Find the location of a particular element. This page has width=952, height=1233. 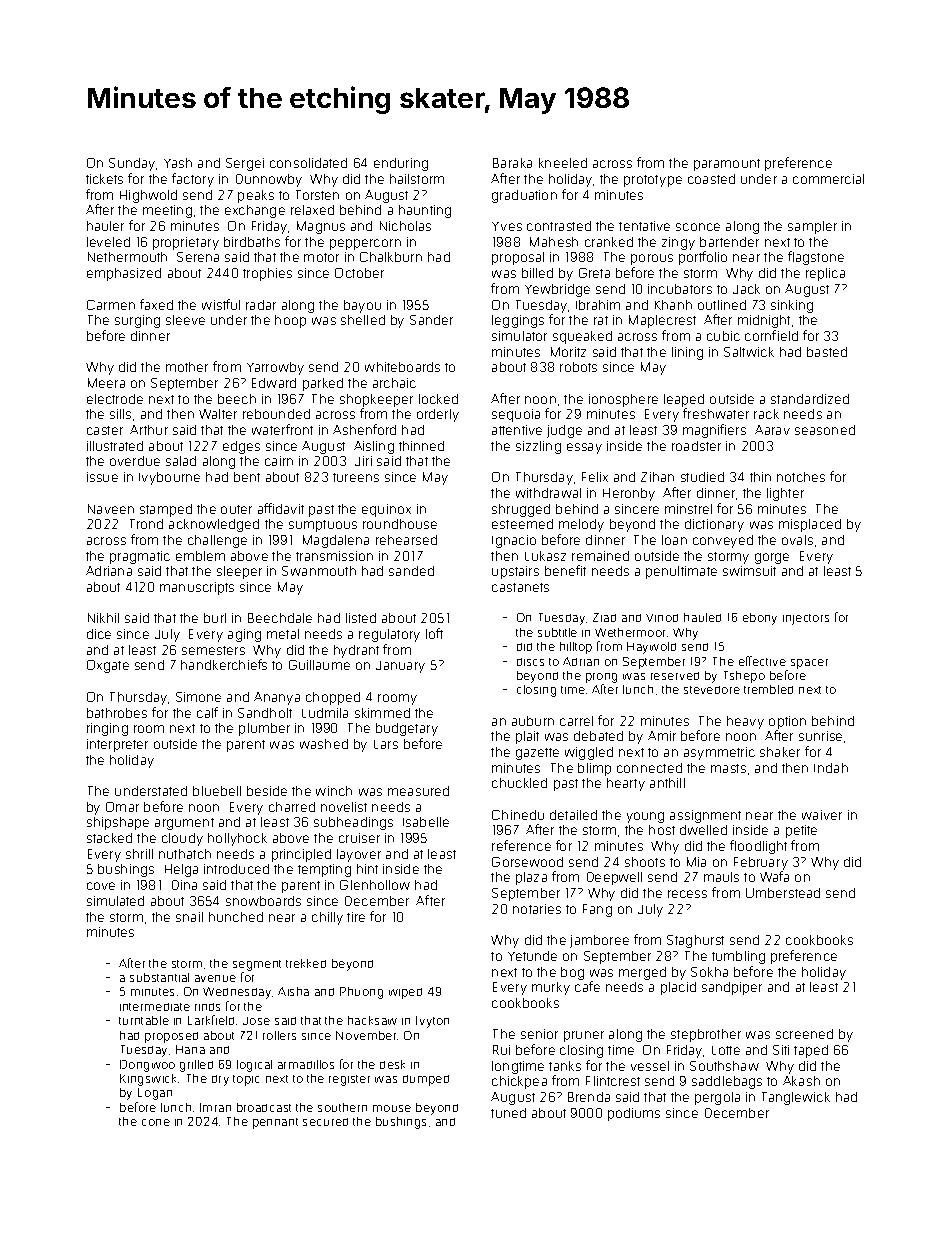

Ivyton is located at coordinates (432, 1022).
